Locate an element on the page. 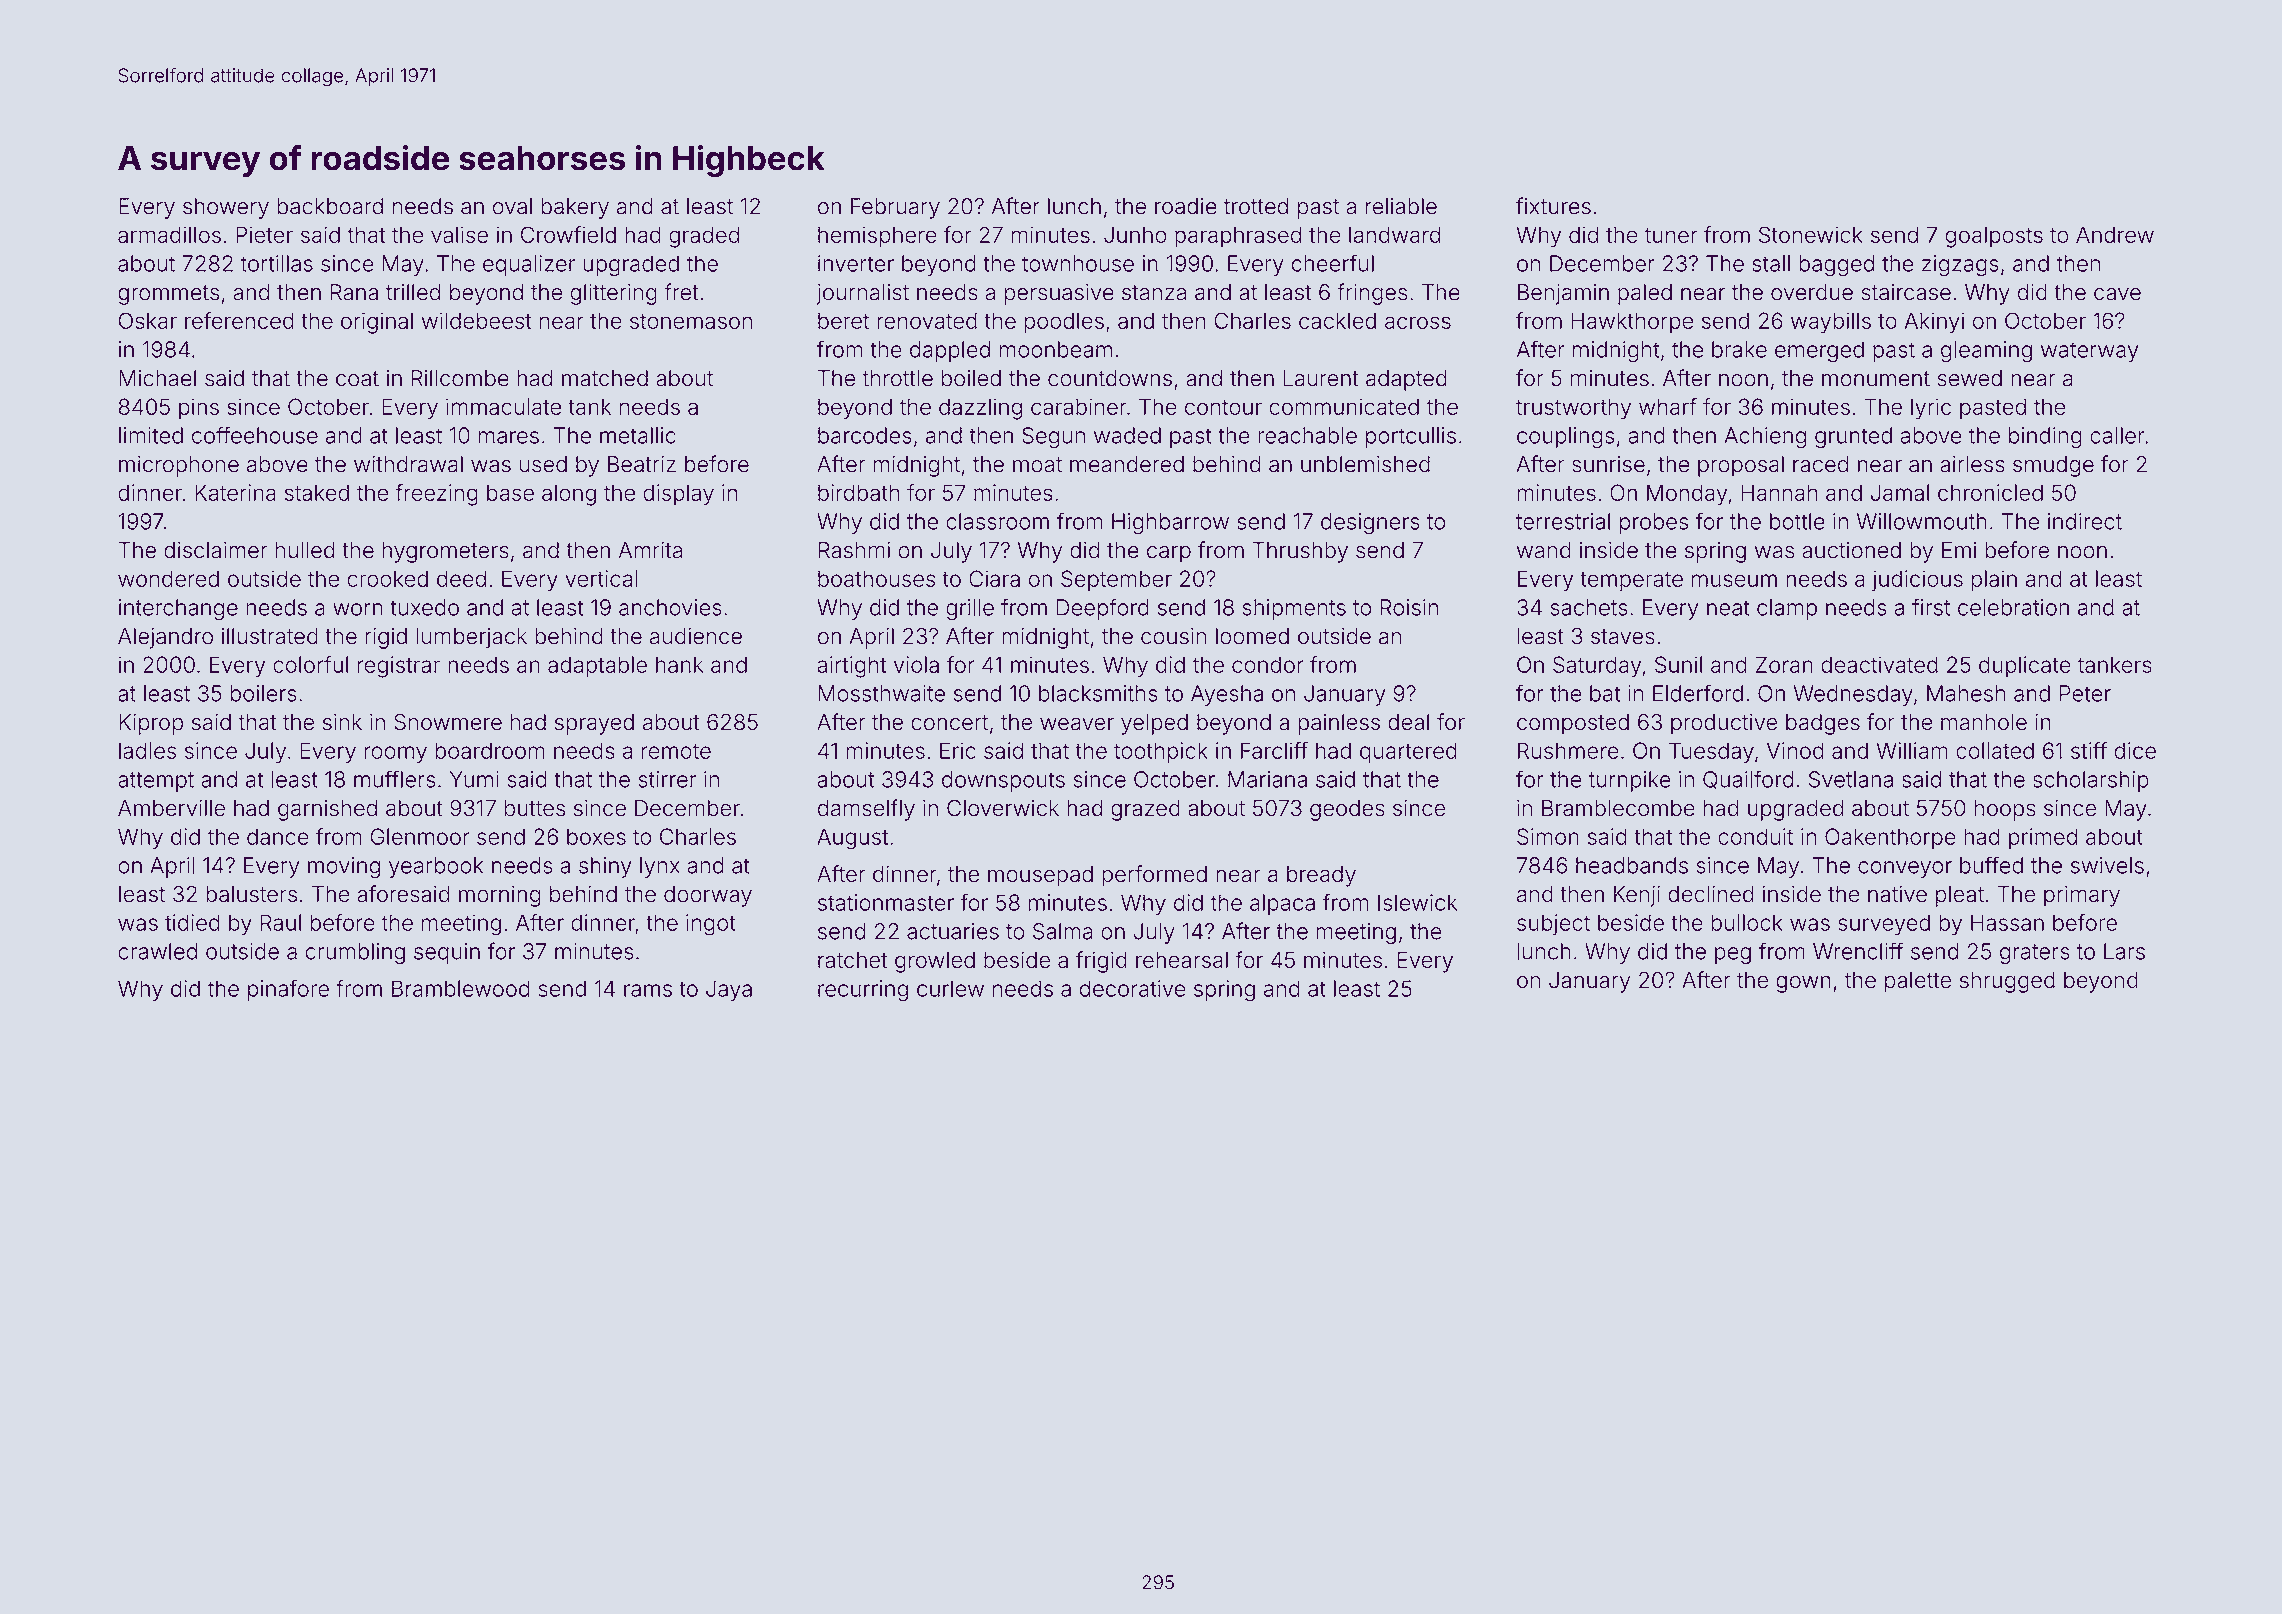 The image size is (2282, 1614). Andrew is located at coordinates (2115, 235).
